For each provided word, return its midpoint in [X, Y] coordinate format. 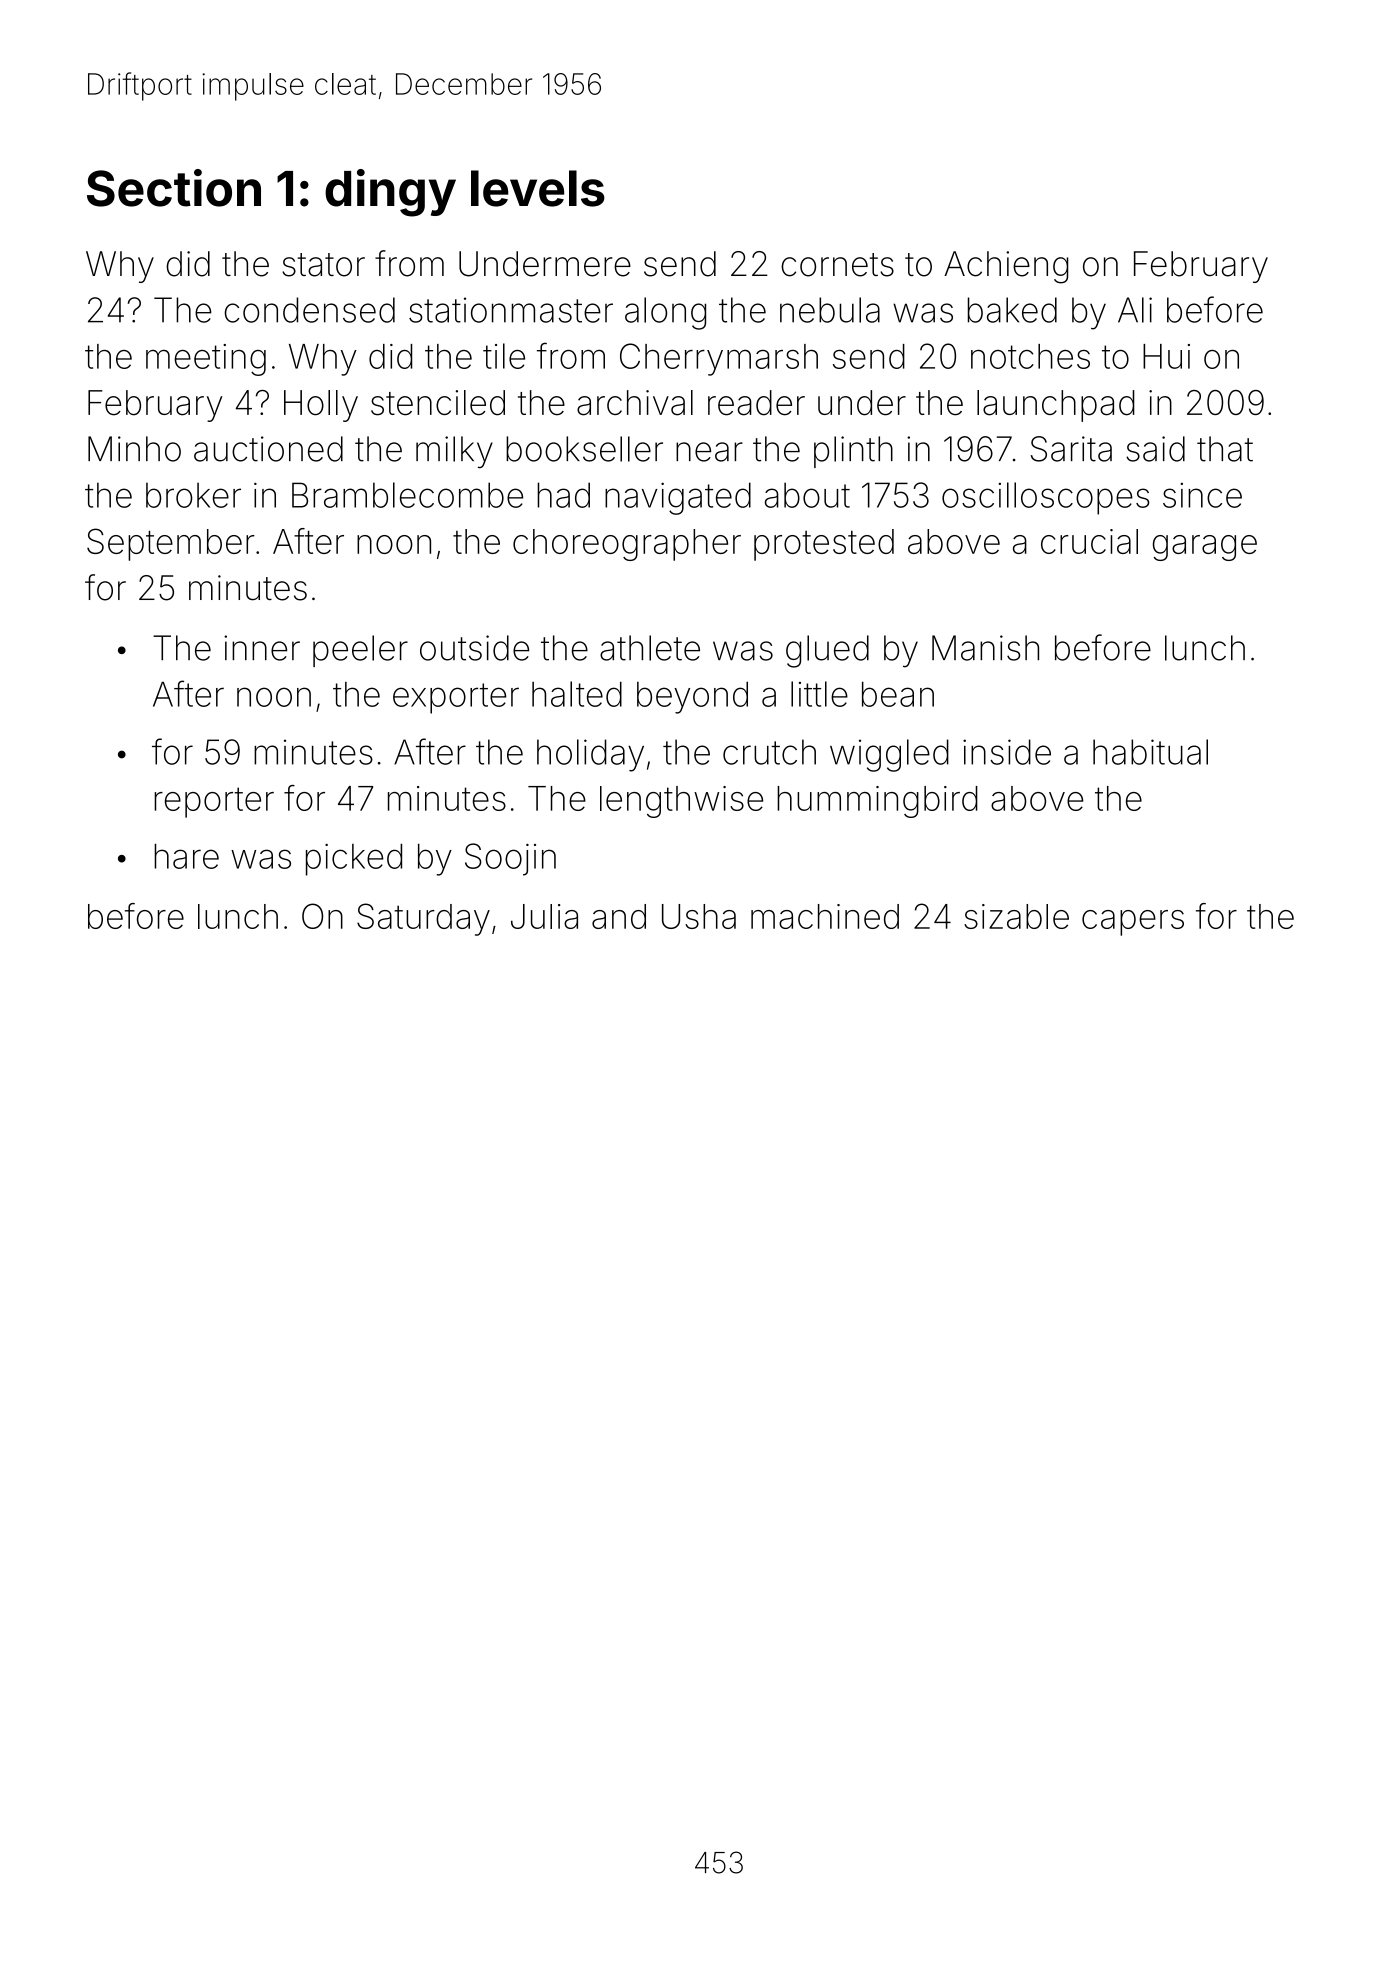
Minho [134, 449]
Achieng [1006, 267]
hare [186, 856]
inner [262, 648]
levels [538, 188]
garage [1205, 548]
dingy [390, 193]
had [563, 495]
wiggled [889, 755]
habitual [1150, 752]
